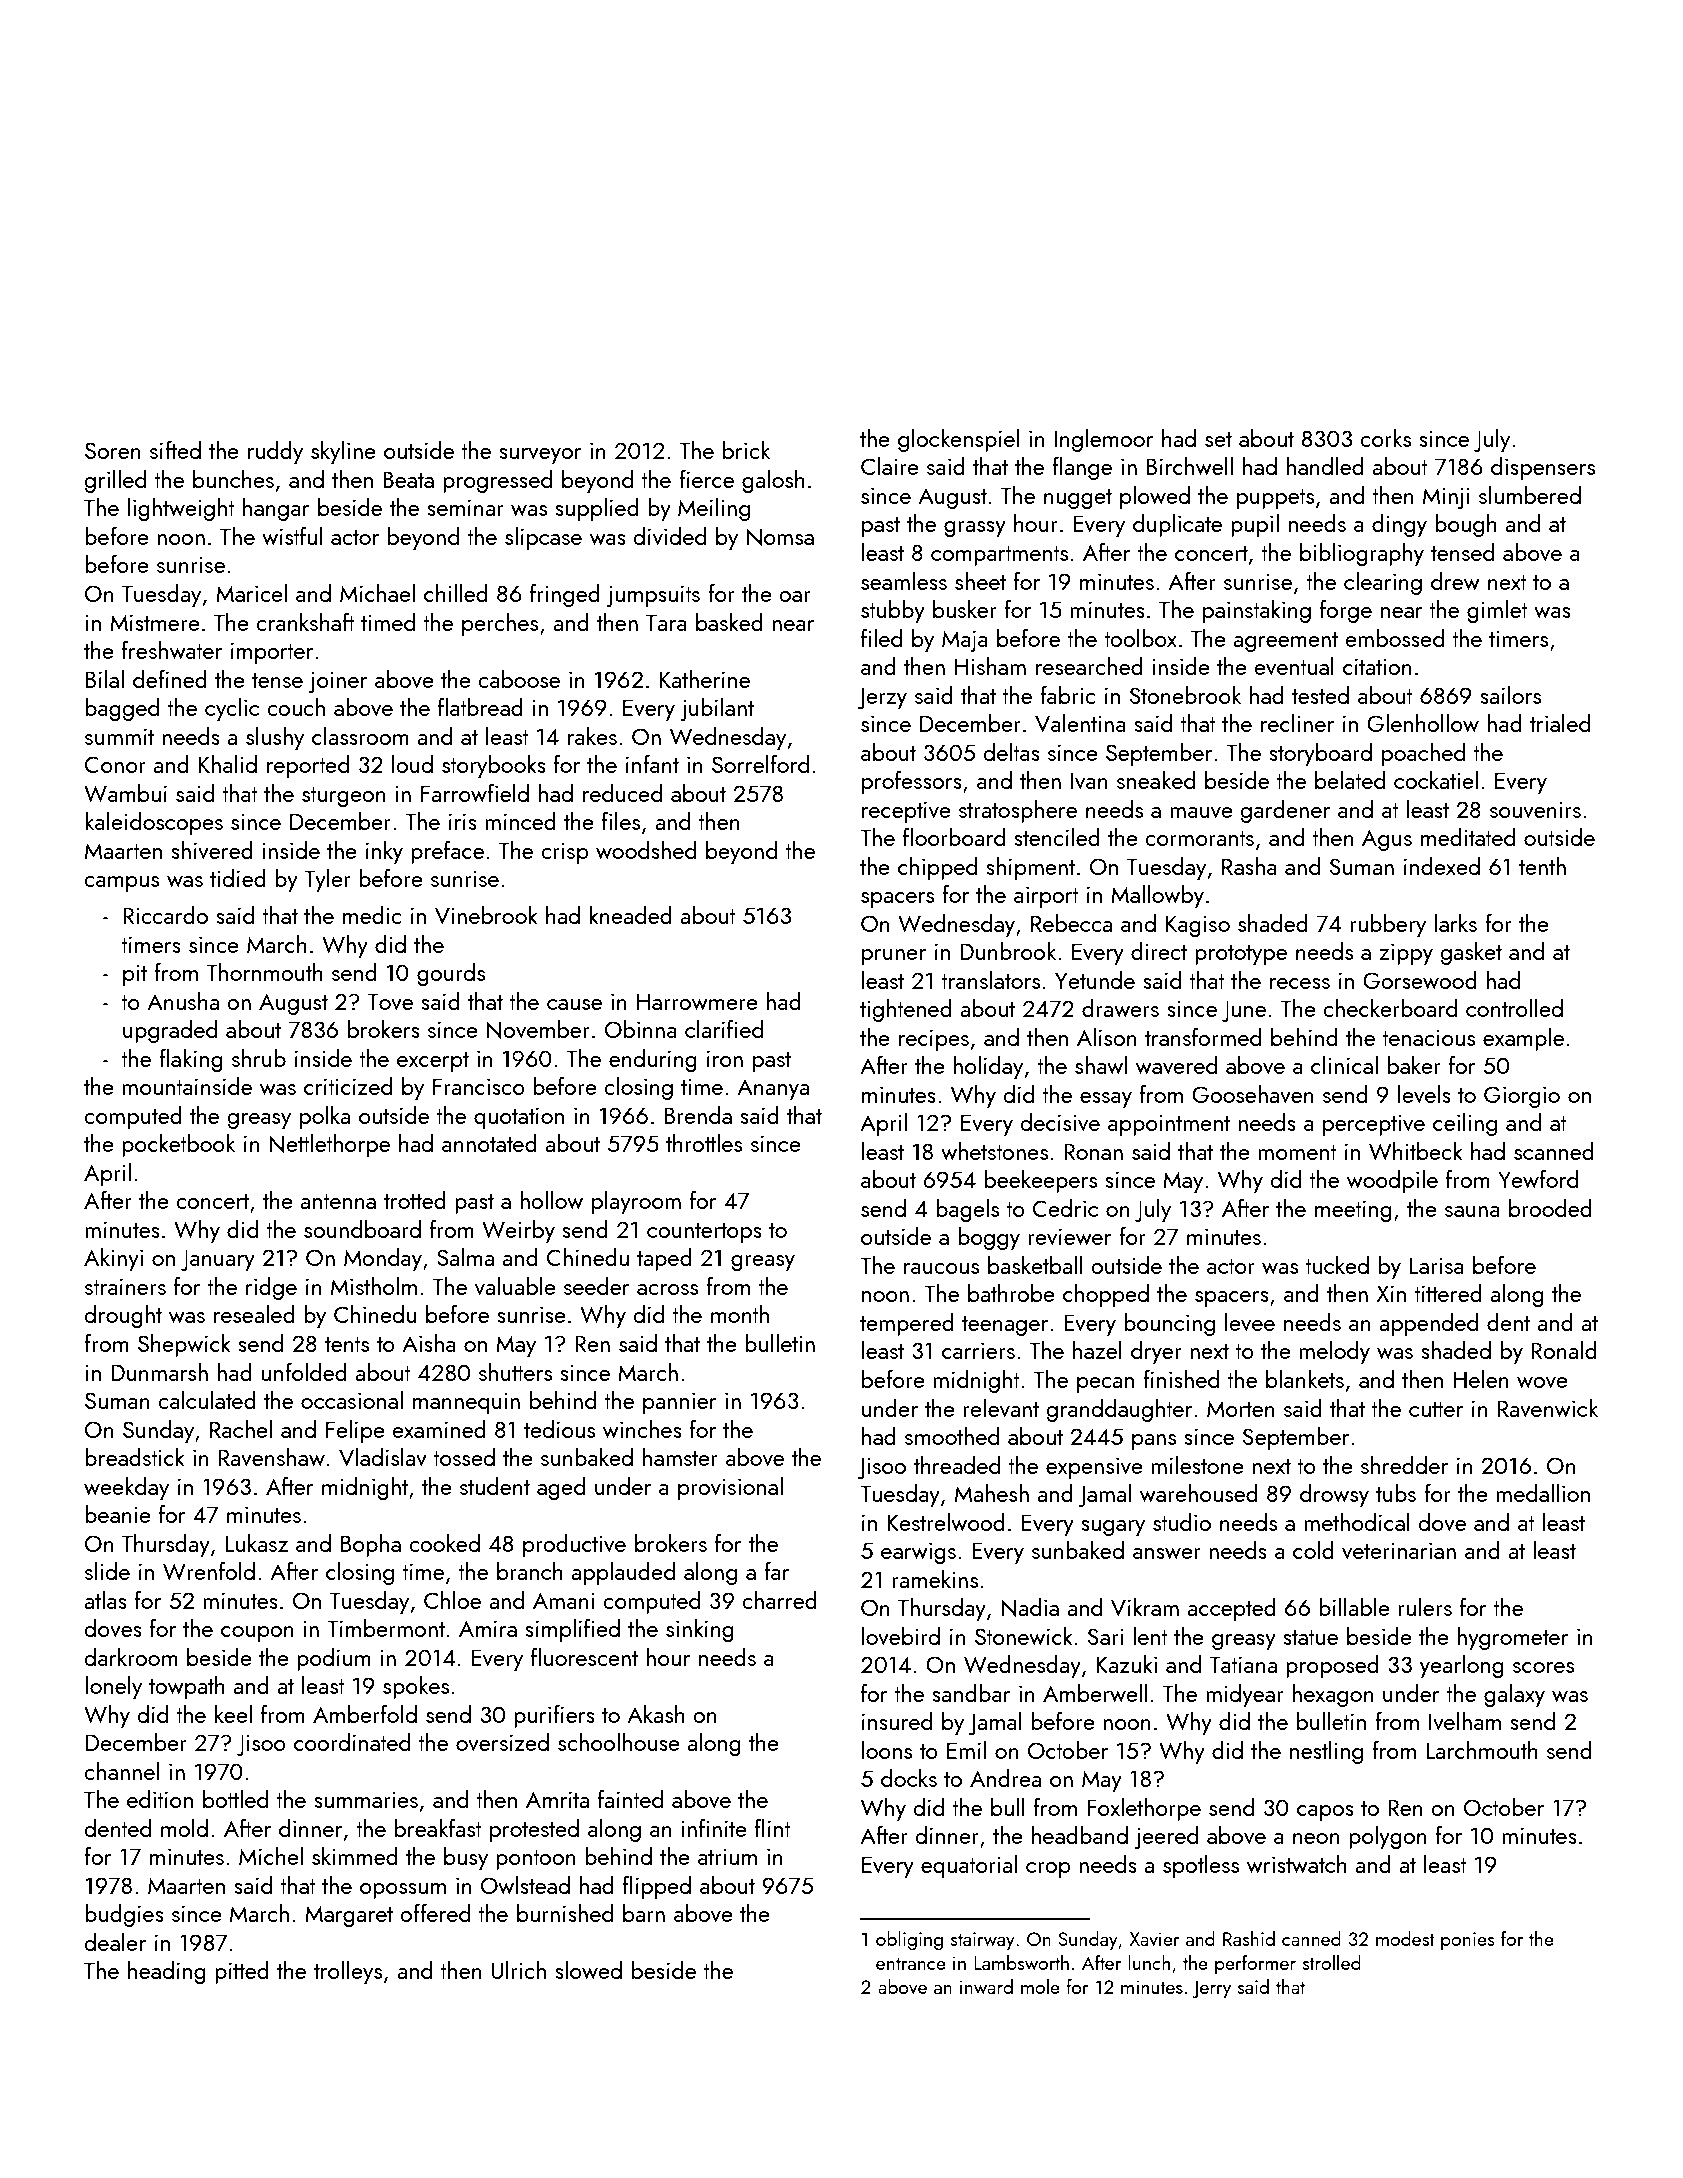  What do you see at coordinates (259, 1058) in the screenshot?
I see `shrub` at bounding box center [259, 1058].
